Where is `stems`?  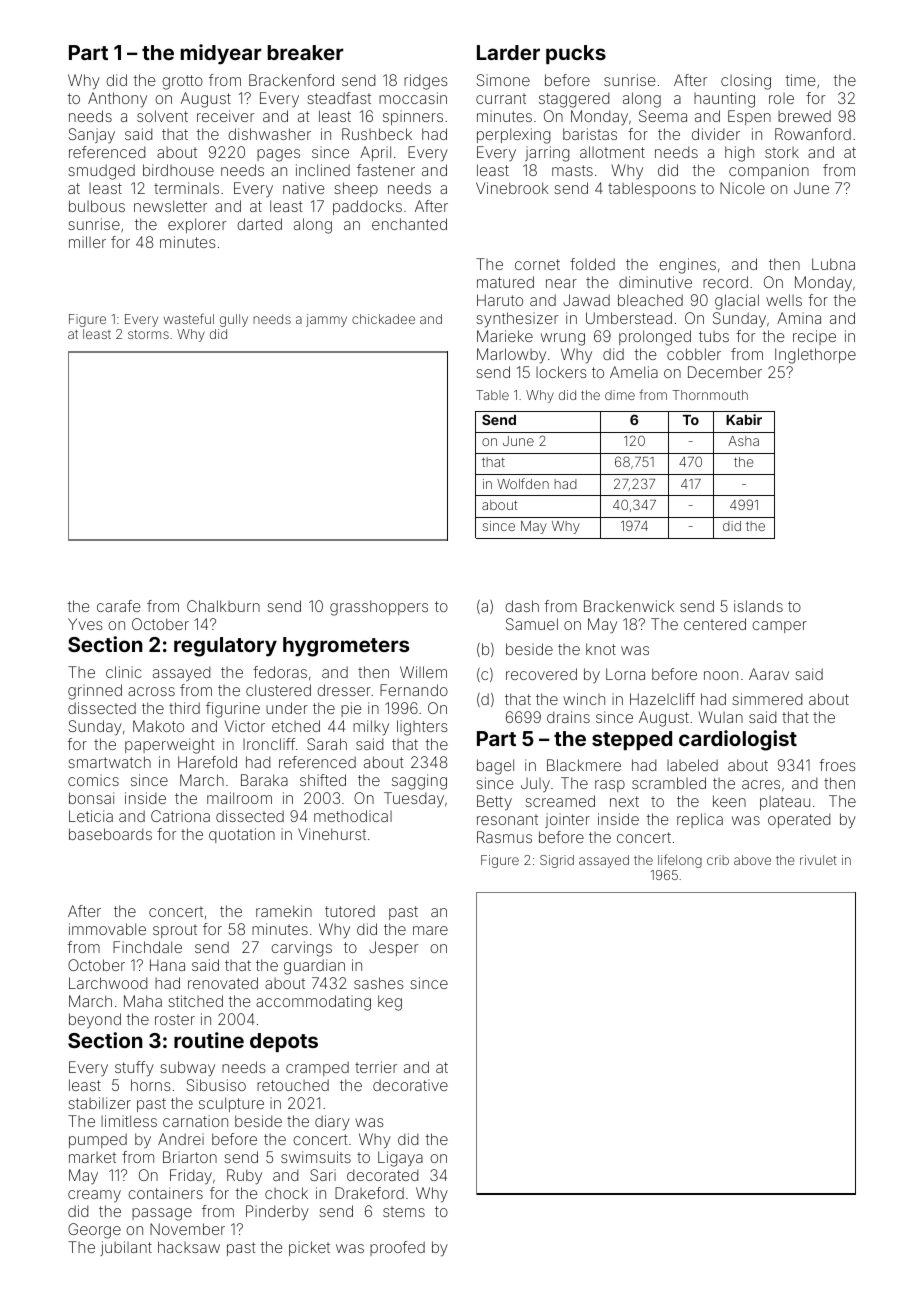
stems is located at coordinates (404, 1211).
